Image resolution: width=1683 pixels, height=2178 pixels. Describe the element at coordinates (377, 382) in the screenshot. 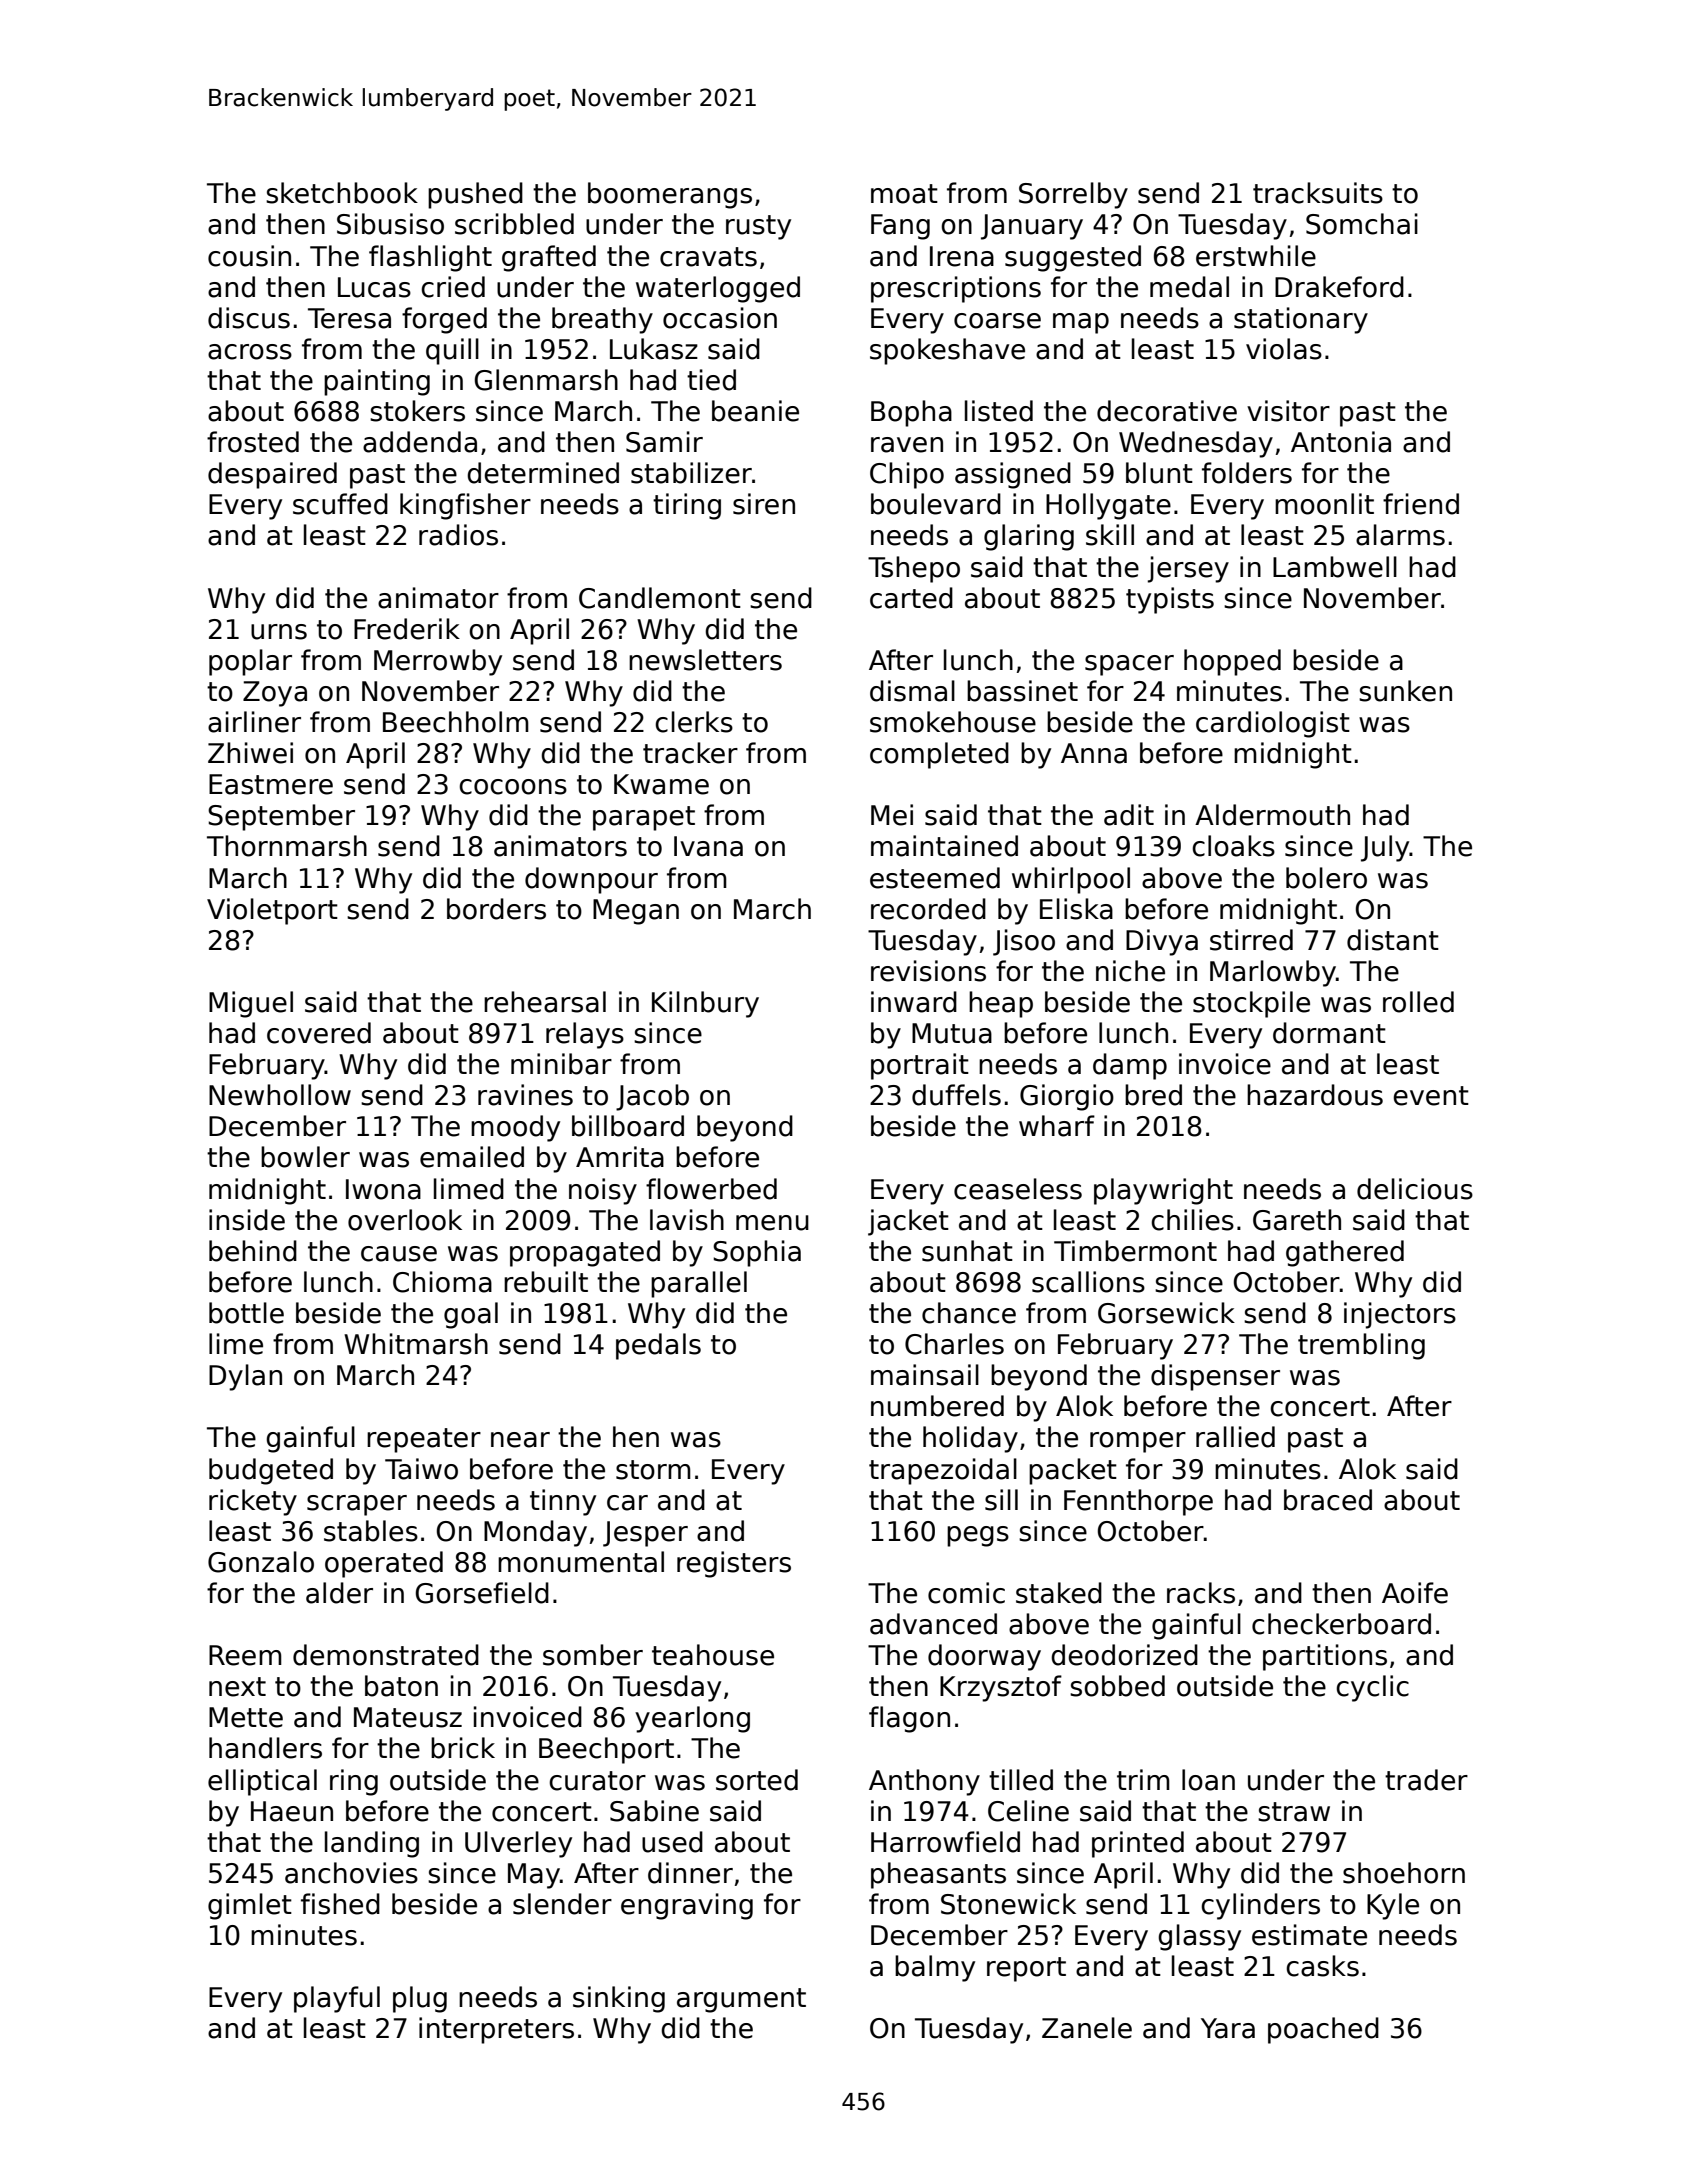

I see `painting` at that location.
